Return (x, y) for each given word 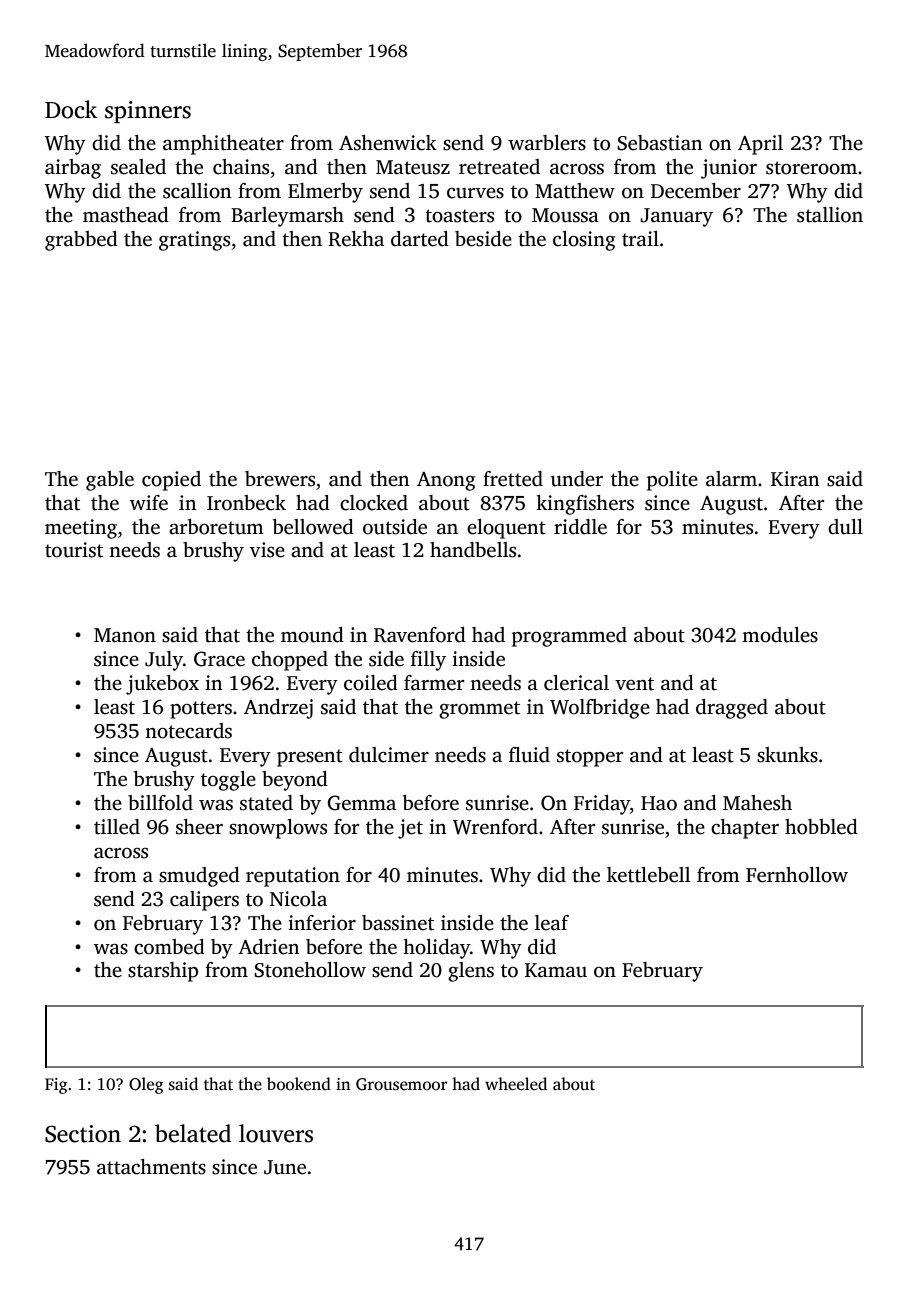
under (577, 479)
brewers (280, 479)
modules (780, 635)
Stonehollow (310, 970)
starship (163, 972)
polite (672, 481)
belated (193, 1133)
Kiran (795, 478)
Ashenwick (388, 143)
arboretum (216, 527)
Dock (71, 109)
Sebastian (659, 143)
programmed (569, 637)
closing (584, 241)
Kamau (556, 970)
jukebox (162, 685)
